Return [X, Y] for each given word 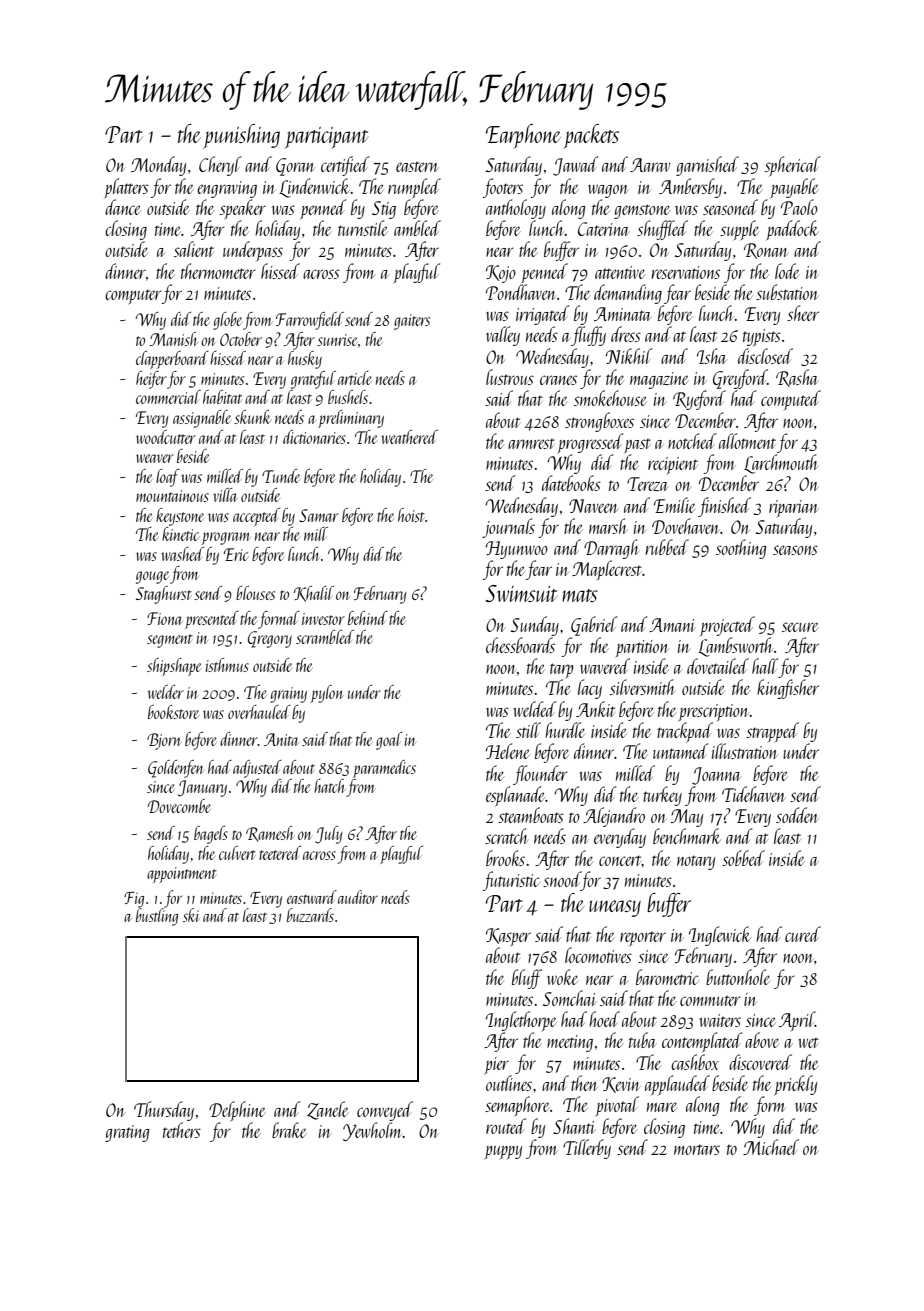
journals [508, 528]
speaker [243, 209]
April [797, 1021]
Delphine [237, 1111]
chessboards [520, 645]
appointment [182, 875]
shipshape [174, 667]
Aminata [623, 314]
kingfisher [788, 689]
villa [225, 495]
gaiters [412, 322]
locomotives [598, 955]
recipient [673, 465]
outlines [509, 1083]
